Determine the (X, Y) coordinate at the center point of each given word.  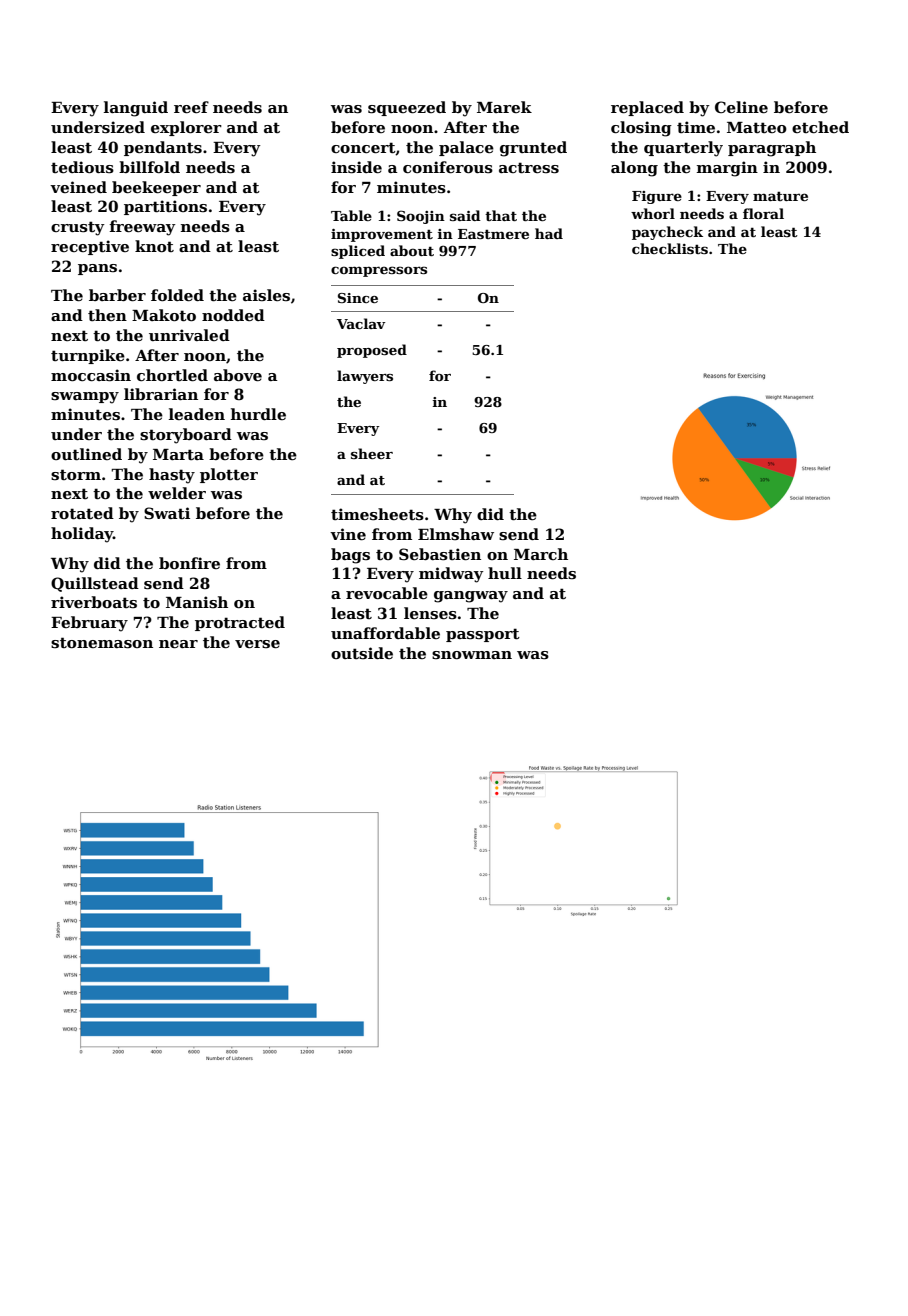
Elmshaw (456, 534)
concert (363, 148)
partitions (165, 207)
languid (136, 109)
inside (356, 167)
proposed (372, 351)
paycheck (667, 233)
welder (177, 493)
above (238, 375)
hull (505, 573)
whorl (653, 213)
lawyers (365, 377)
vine (348, 534)
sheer (372, 453)
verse (257, 644)
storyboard (186, 436)
